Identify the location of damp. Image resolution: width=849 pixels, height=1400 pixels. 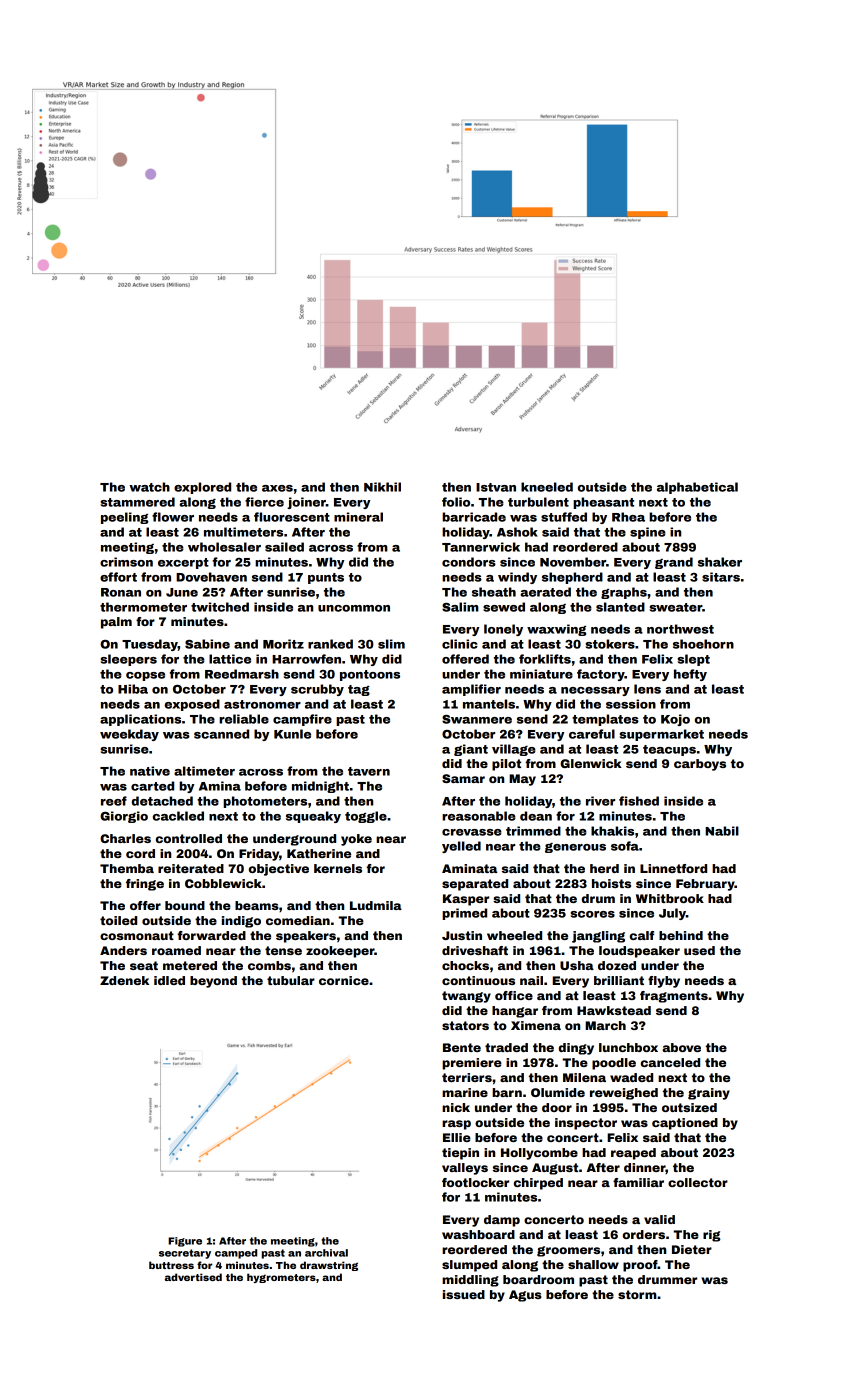
(502, 1221).
